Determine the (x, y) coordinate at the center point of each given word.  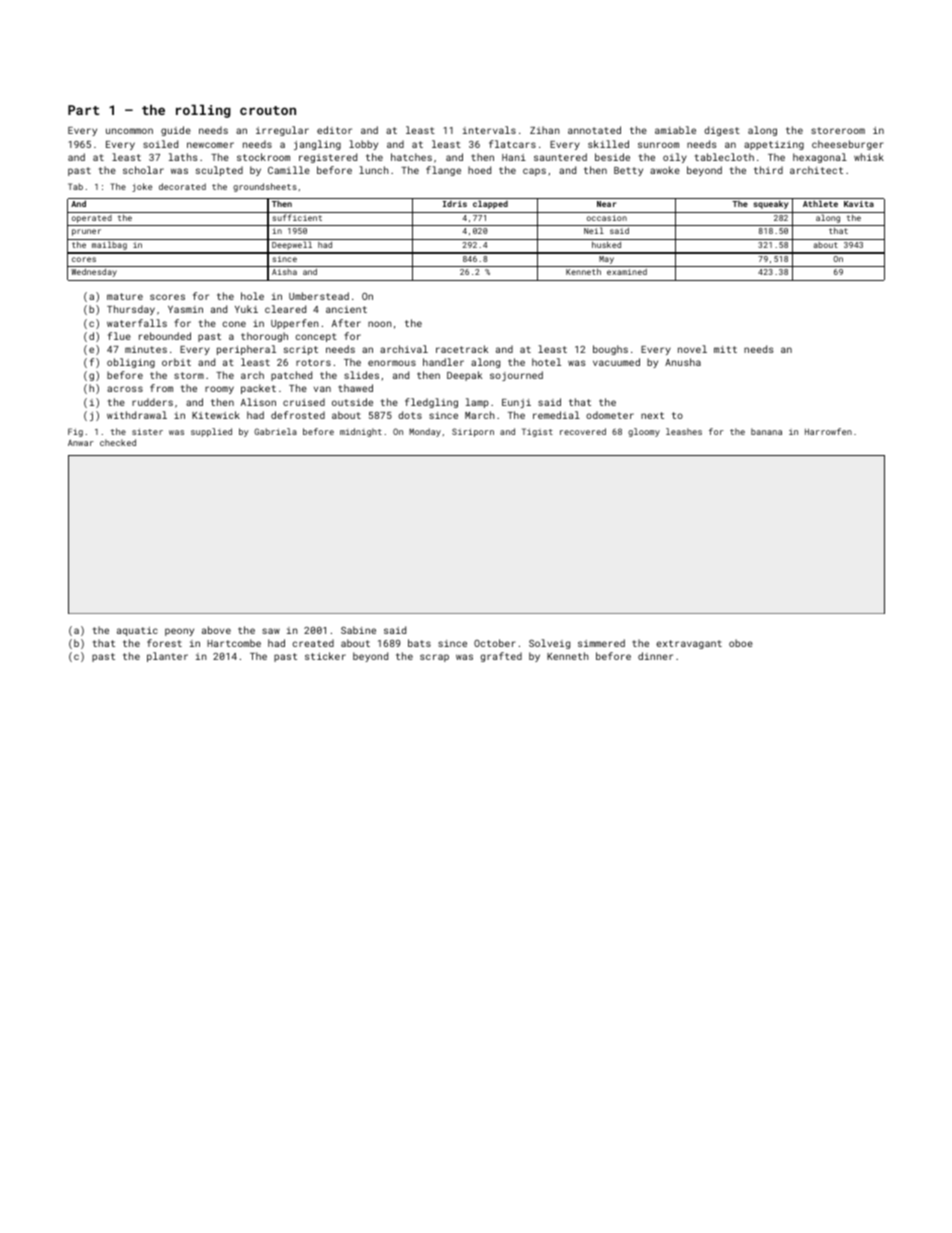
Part (83, 110)
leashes (684, 431)
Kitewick (216, 415)
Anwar (81, 443)
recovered (583, 431)
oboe (741, 643)
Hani (514, 157)
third (768, 170)
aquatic (137, 631)
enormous (392, 363)
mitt (725, 349)
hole (252, 296)
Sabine (358, 630)
